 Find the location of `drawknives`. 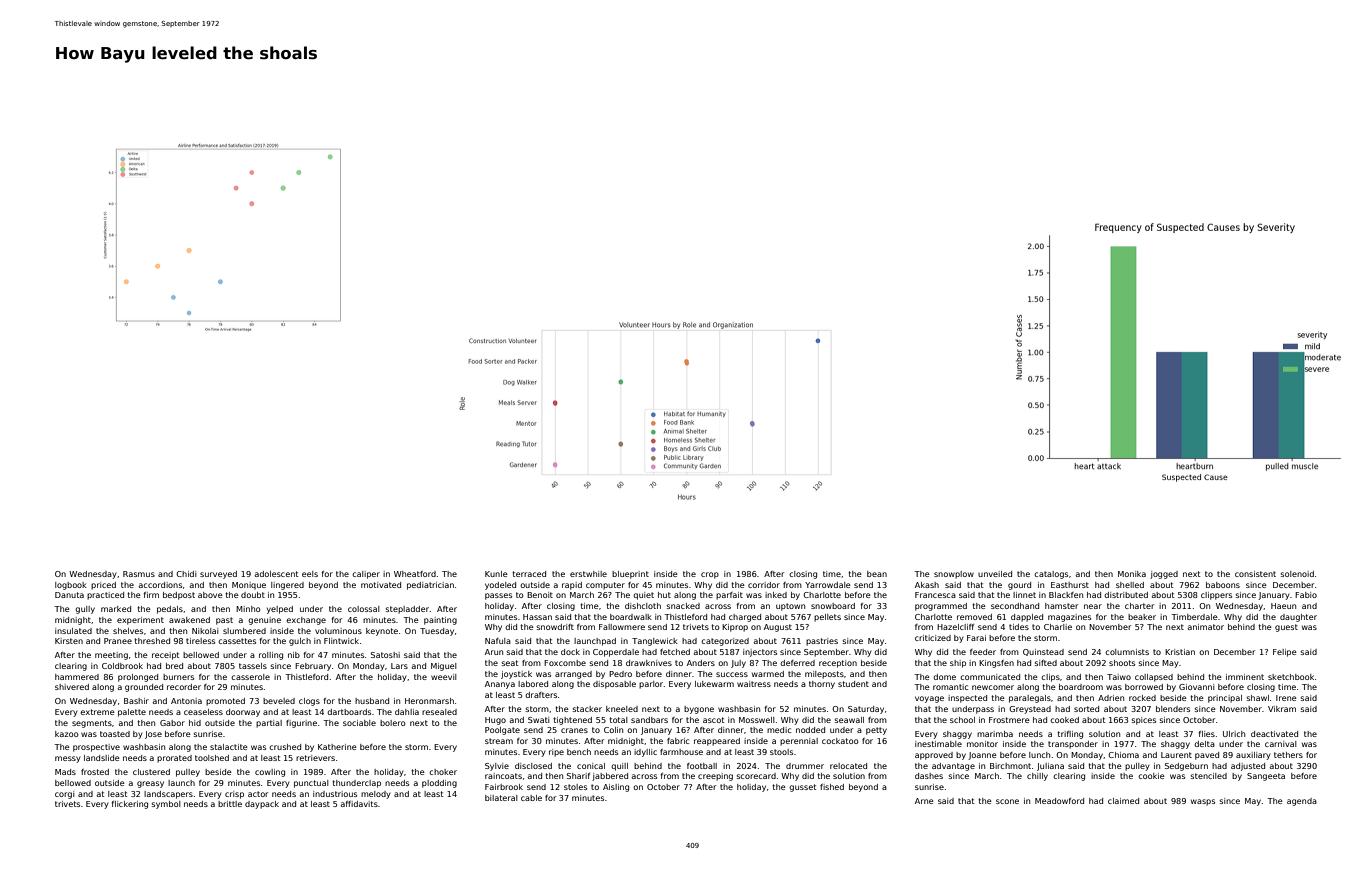

drawknives is located at coordinates (649, 663).
